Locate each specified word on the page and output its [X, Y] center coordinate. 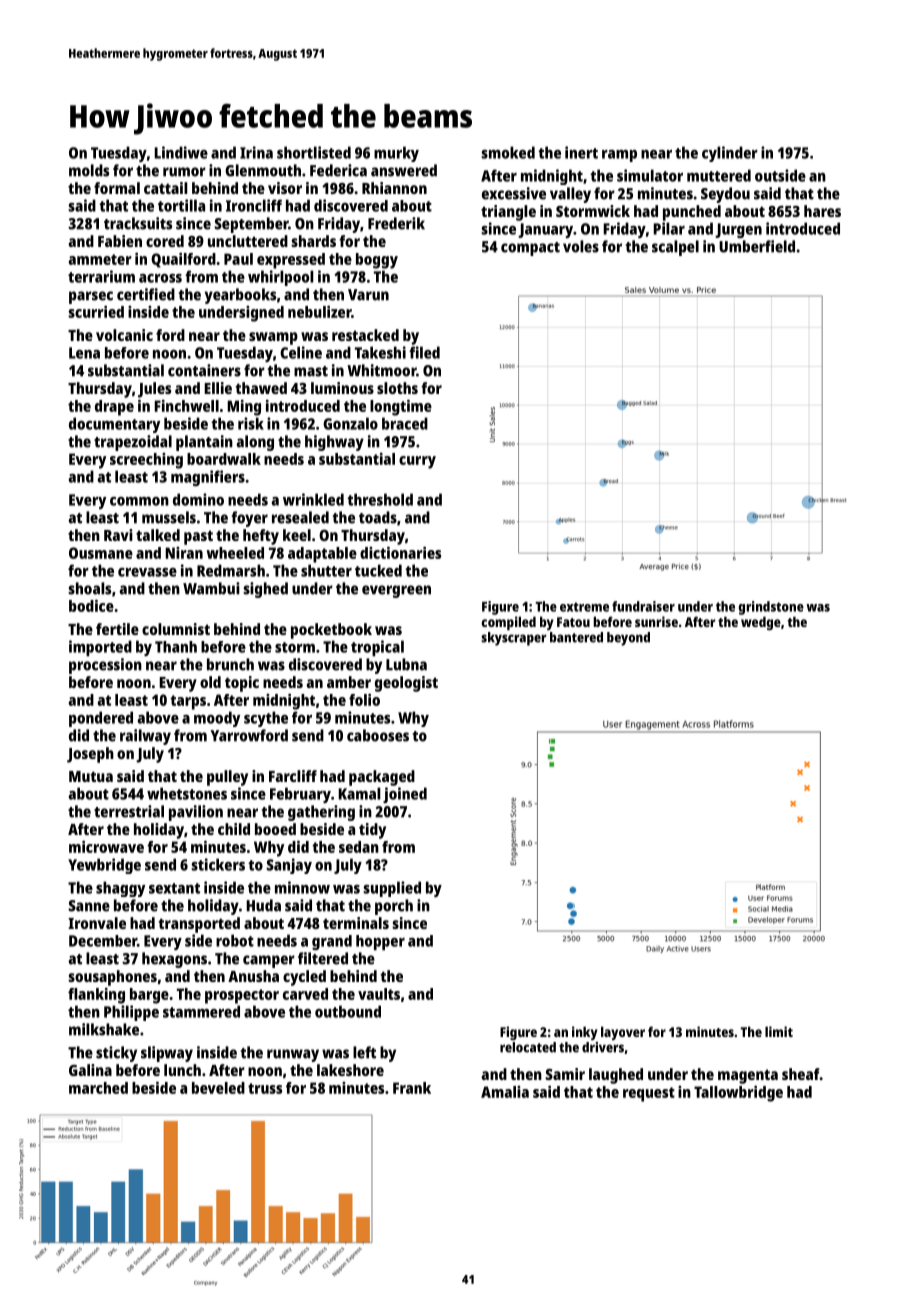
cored [165, 241]
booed [275, 829]
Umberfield [757, 246]
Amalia [505, 1092]
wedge [761, 623]
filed [424, 352]
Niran [184, 553]
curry [417, 462]
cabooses [378, 735]
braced [405, 423]
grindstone [771, 608]
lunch [182, 1070]
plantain [204, 443]
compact [530, 249]
